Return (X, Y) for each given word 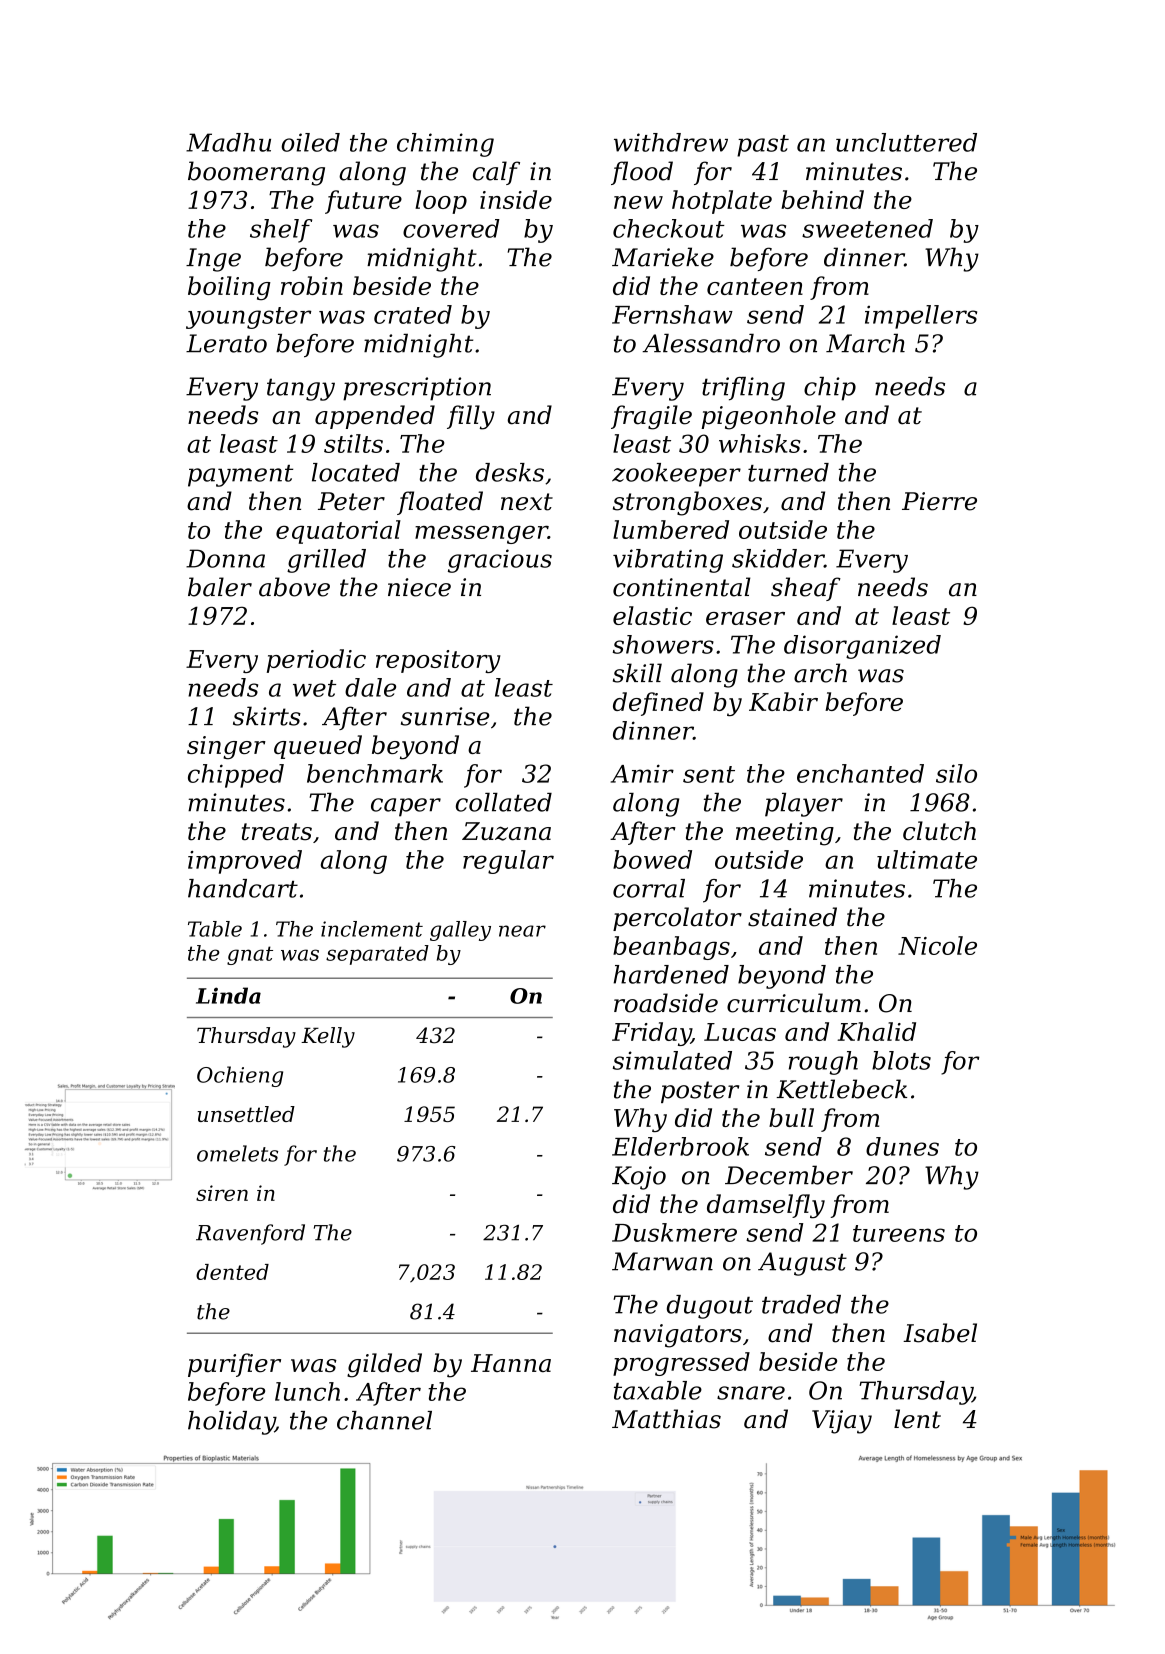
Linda (228, 995)
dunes (902, 1146)
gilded (384, 1365)
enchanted (860, 773)
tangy (301, 389)
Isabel (940, 1333)
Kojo (639, 1178)
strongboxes (687, 503)
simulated (672, 1060)
